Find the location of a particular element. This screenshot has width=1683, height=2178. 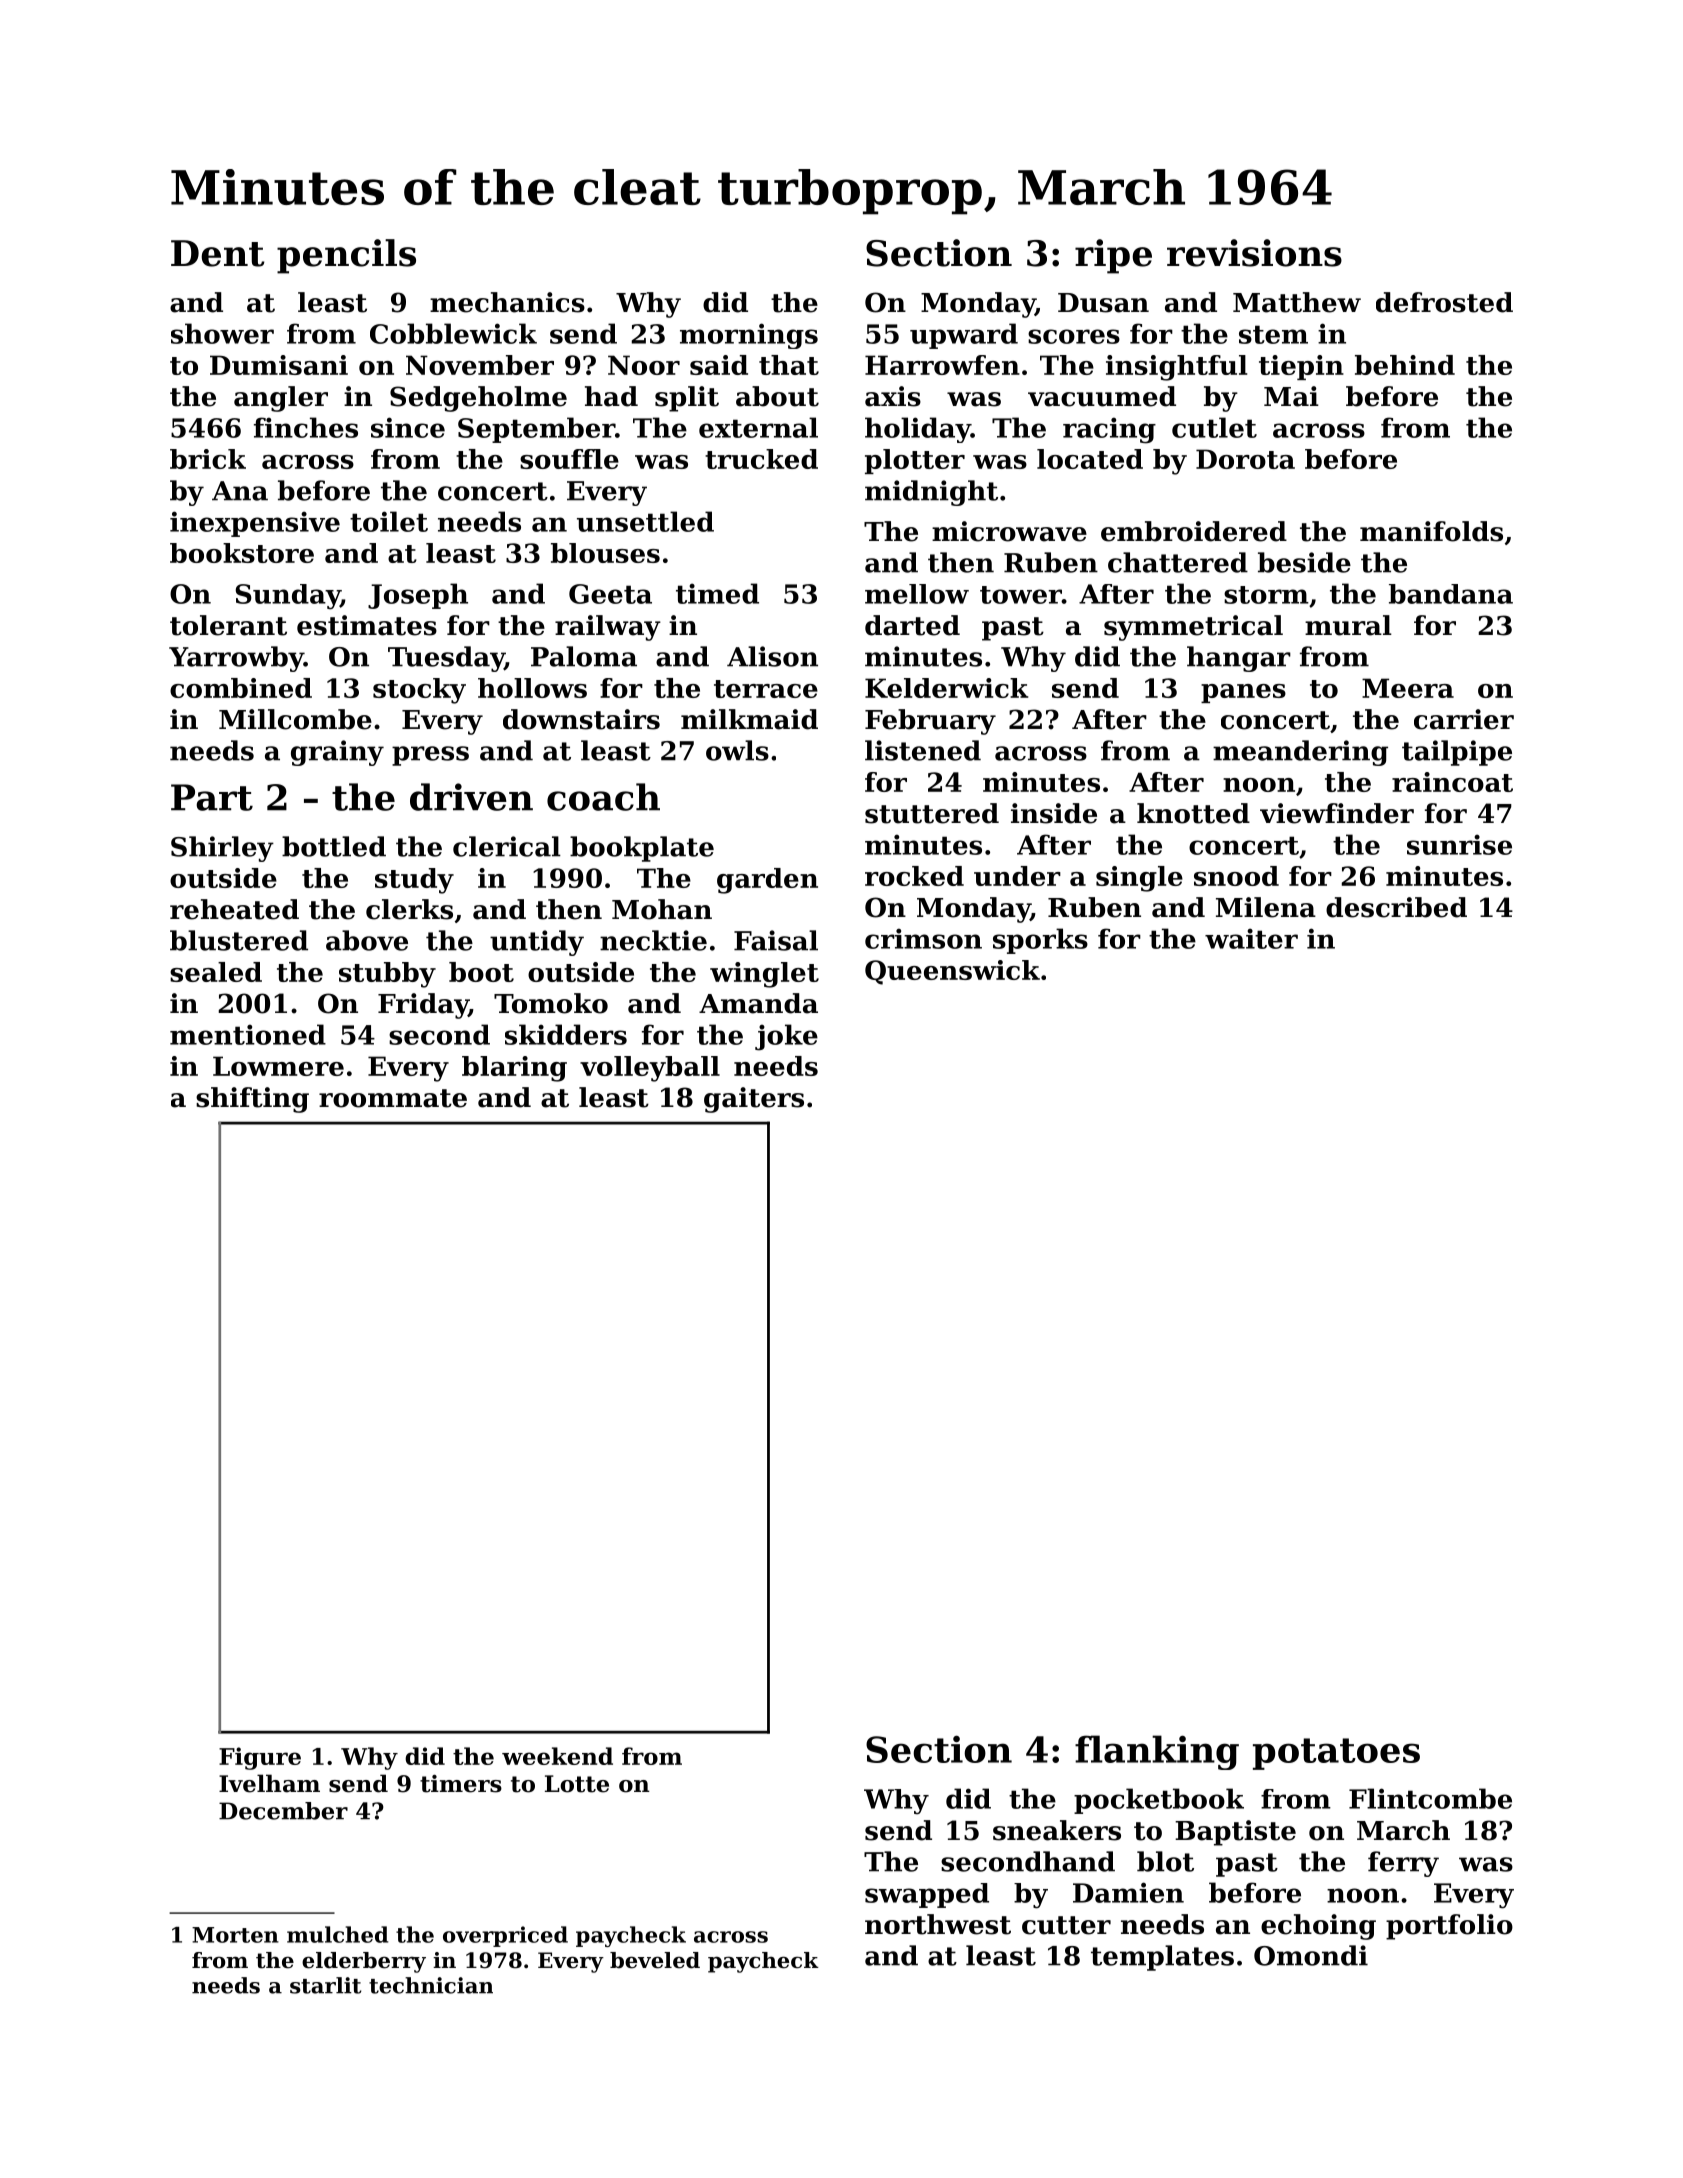

gaiters is located at coordinates (754, 1100).
